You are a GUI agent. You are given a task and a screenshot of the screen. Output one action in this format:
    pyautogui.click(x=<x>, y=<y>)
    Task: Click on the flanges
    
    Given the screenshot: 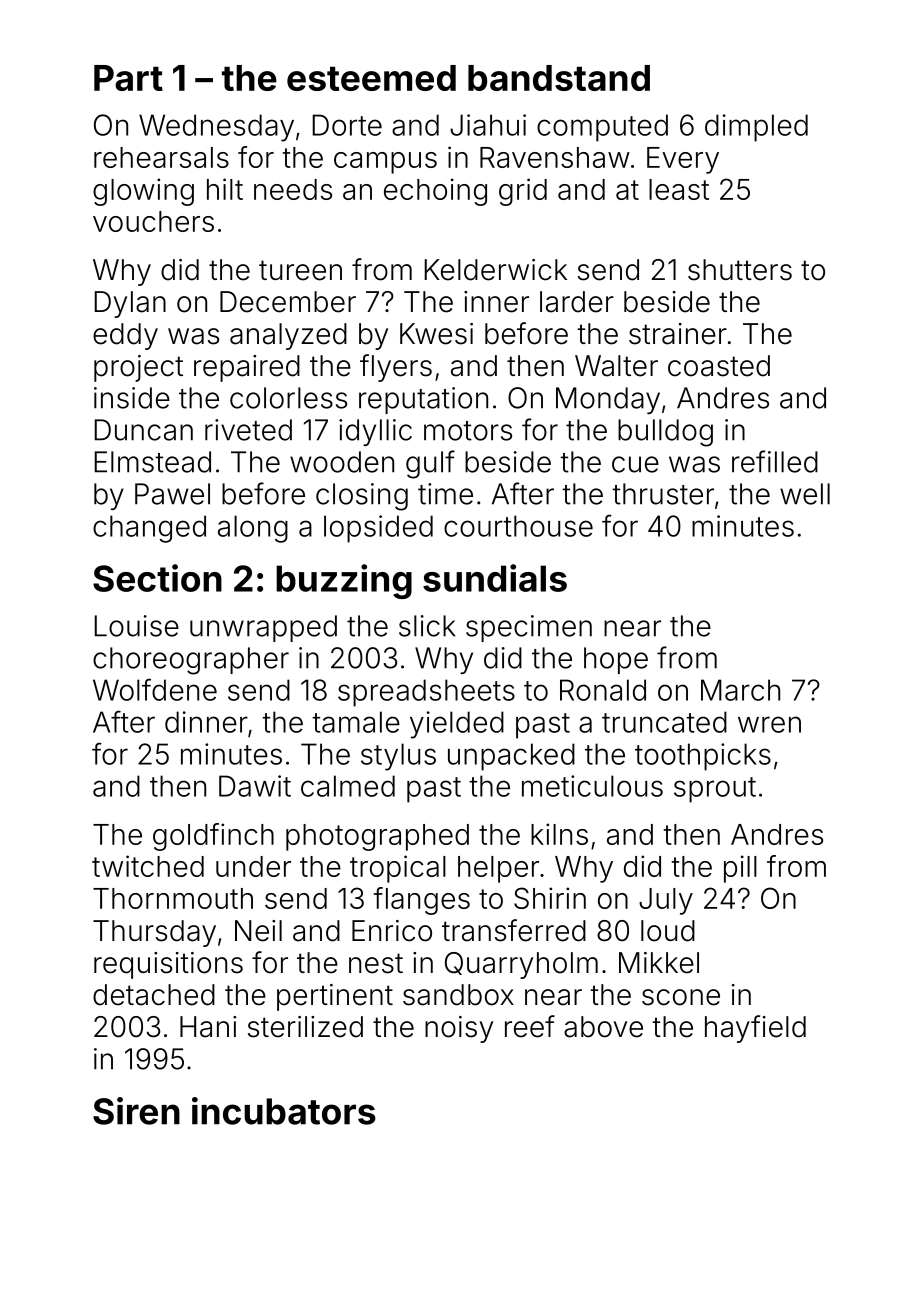 What is the action you would take?
    pyautogui.click(x=422, y=901)
